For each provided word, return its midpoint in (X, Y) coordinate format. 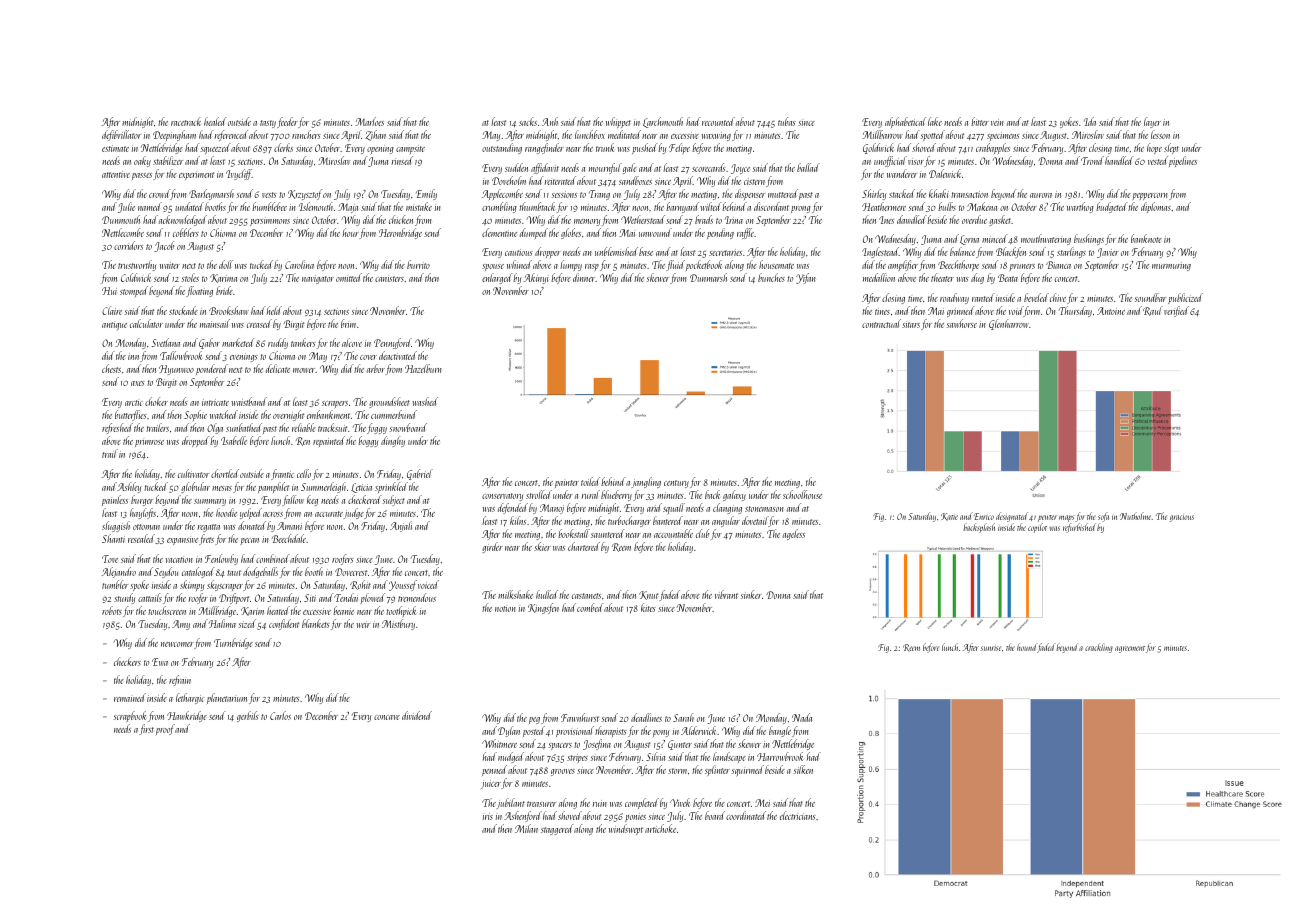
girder (492, 547)
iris (488, 816)
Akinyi (536, 278)
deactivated (398, 355)
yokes (1069, 122)
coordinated (746, 815)
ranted (983, 297)
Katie (949, 517)
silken (803, 769)
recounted (718, 121)
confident (284, 624)
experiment (196, 176)
